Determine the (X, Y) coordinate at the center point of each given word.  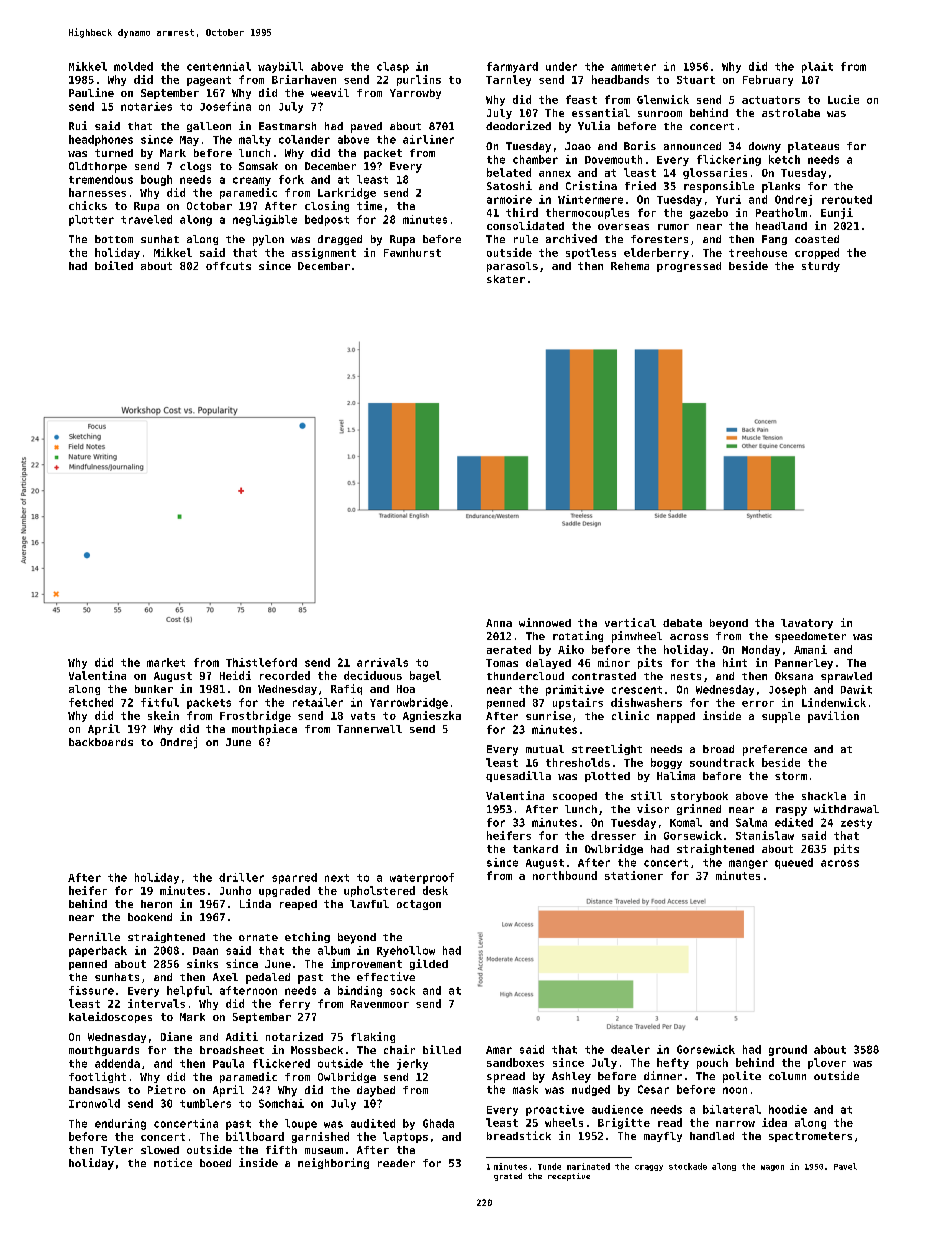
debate (682, 623)
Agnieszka (432, 716)
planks (781, 187)
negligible (265, 220)
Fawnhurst (412, 252)
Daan (205, 951)
